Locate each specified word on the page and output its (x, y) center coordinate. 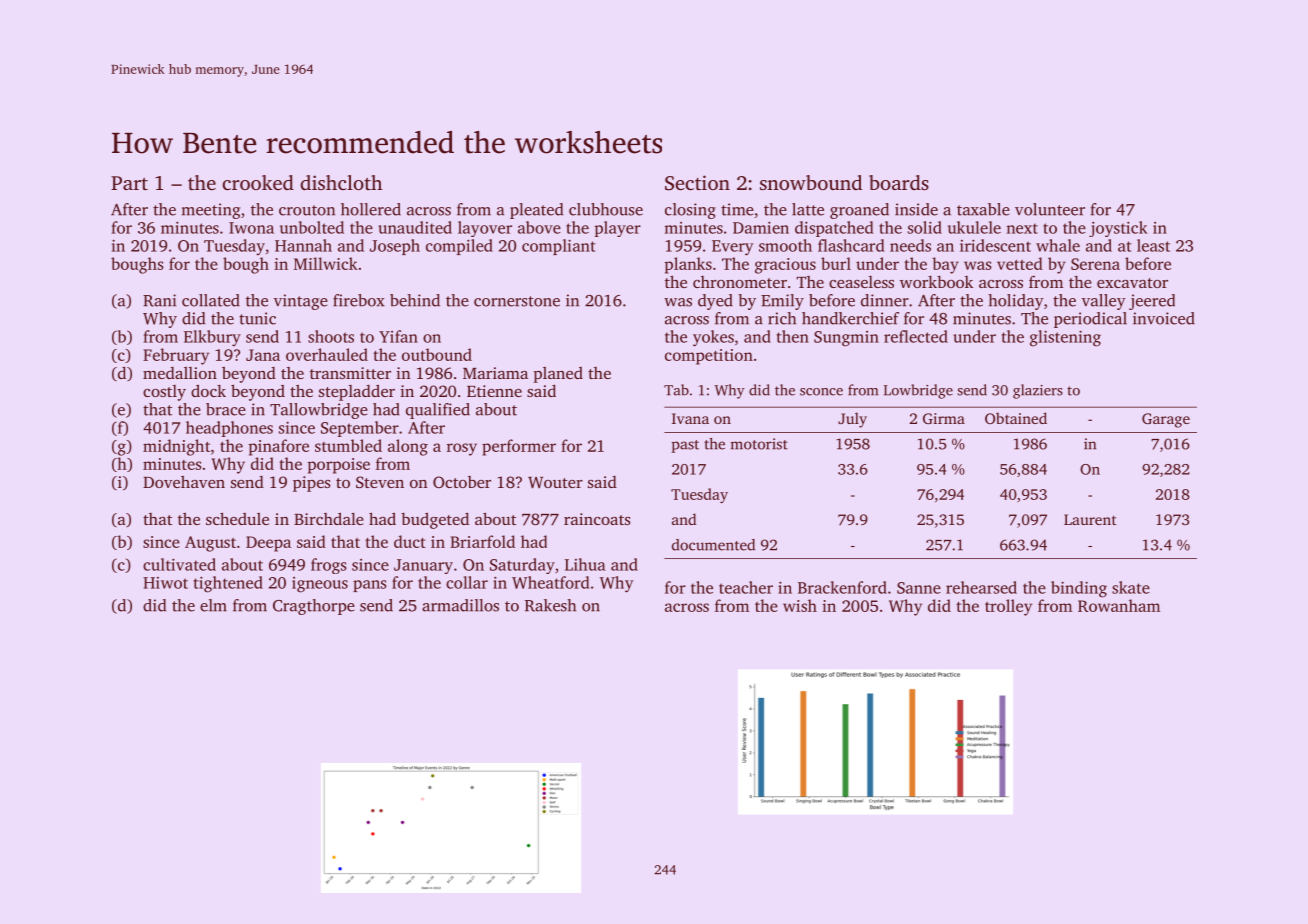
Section (697, 183)
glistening (1065, 338)
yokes (713, 338)
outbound (437, 354)
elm (213, 605)
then (793, 336)
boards (899, 182)
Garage (1166, 420)
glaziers (1038, 391)
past (685, 446)
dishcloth (341, 182)
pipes (312, 484)
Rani (159, 300)
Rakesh (550, 605)
